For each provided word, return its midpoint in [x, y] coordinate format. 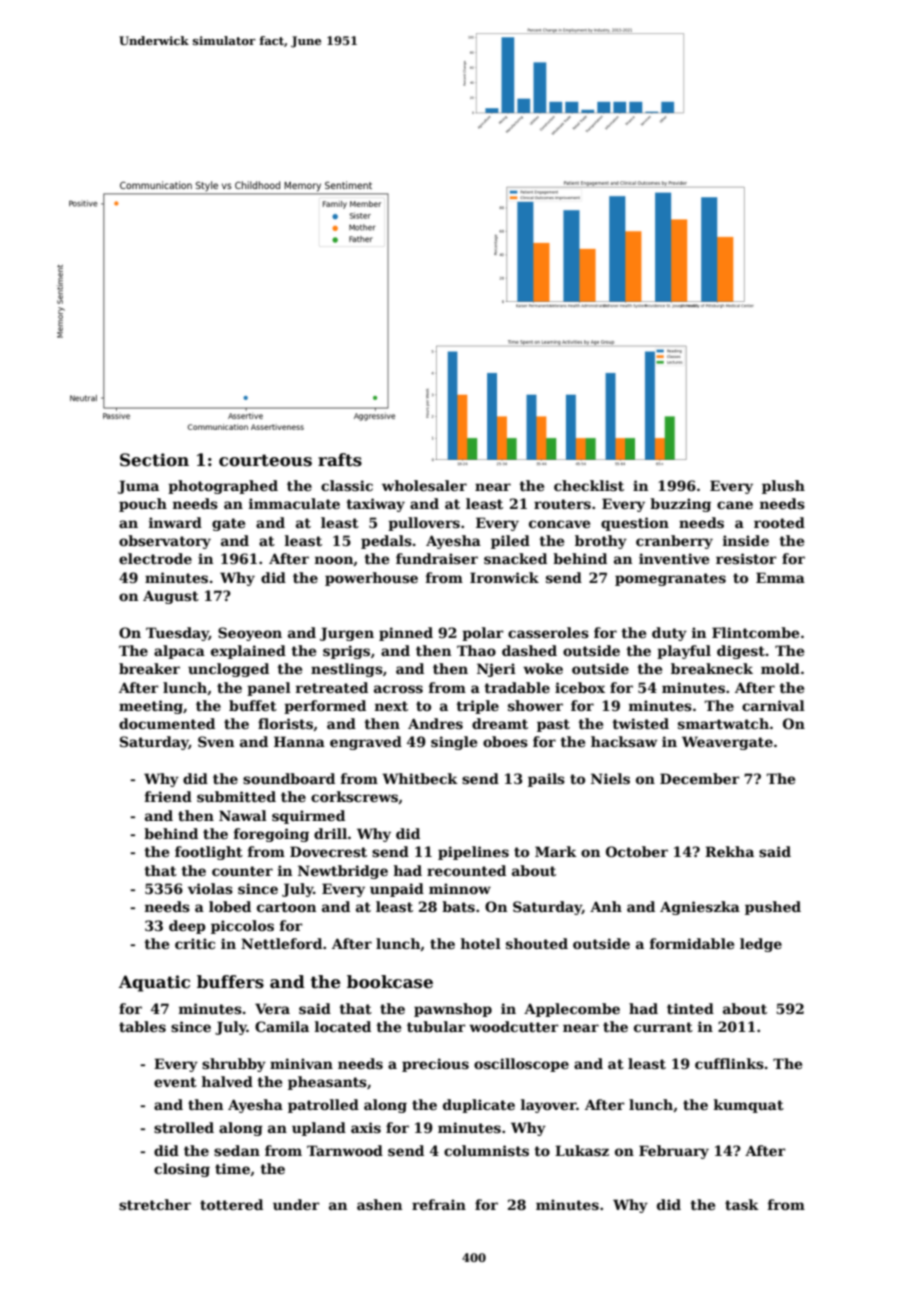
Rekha [729, 851]
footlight [209, 853]
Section [154, 460]
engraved [366, 743]
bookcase [390, 982]
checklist [589, 485]
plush [783, 487]
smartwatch [723, 723]
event [175, 1082]
